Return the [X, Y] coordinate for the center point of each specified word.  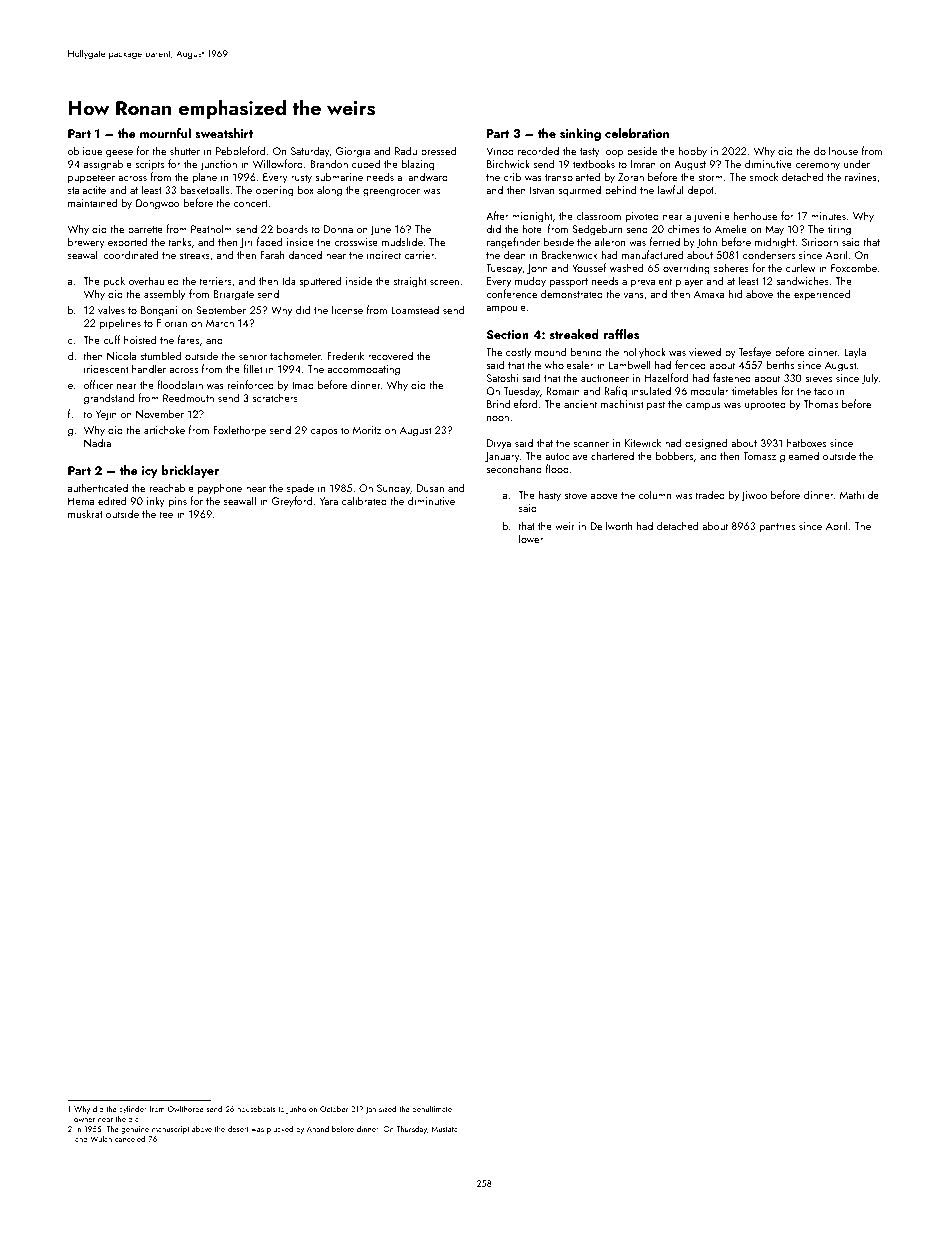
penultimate [432, 1110]
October [334, 1109]
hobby [693, 152]
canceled [130, 1139]
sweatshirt [224, 133]
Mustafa [445, 1128]
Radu [406, 150]
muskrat [85, 513]
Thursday [411, 1130]
